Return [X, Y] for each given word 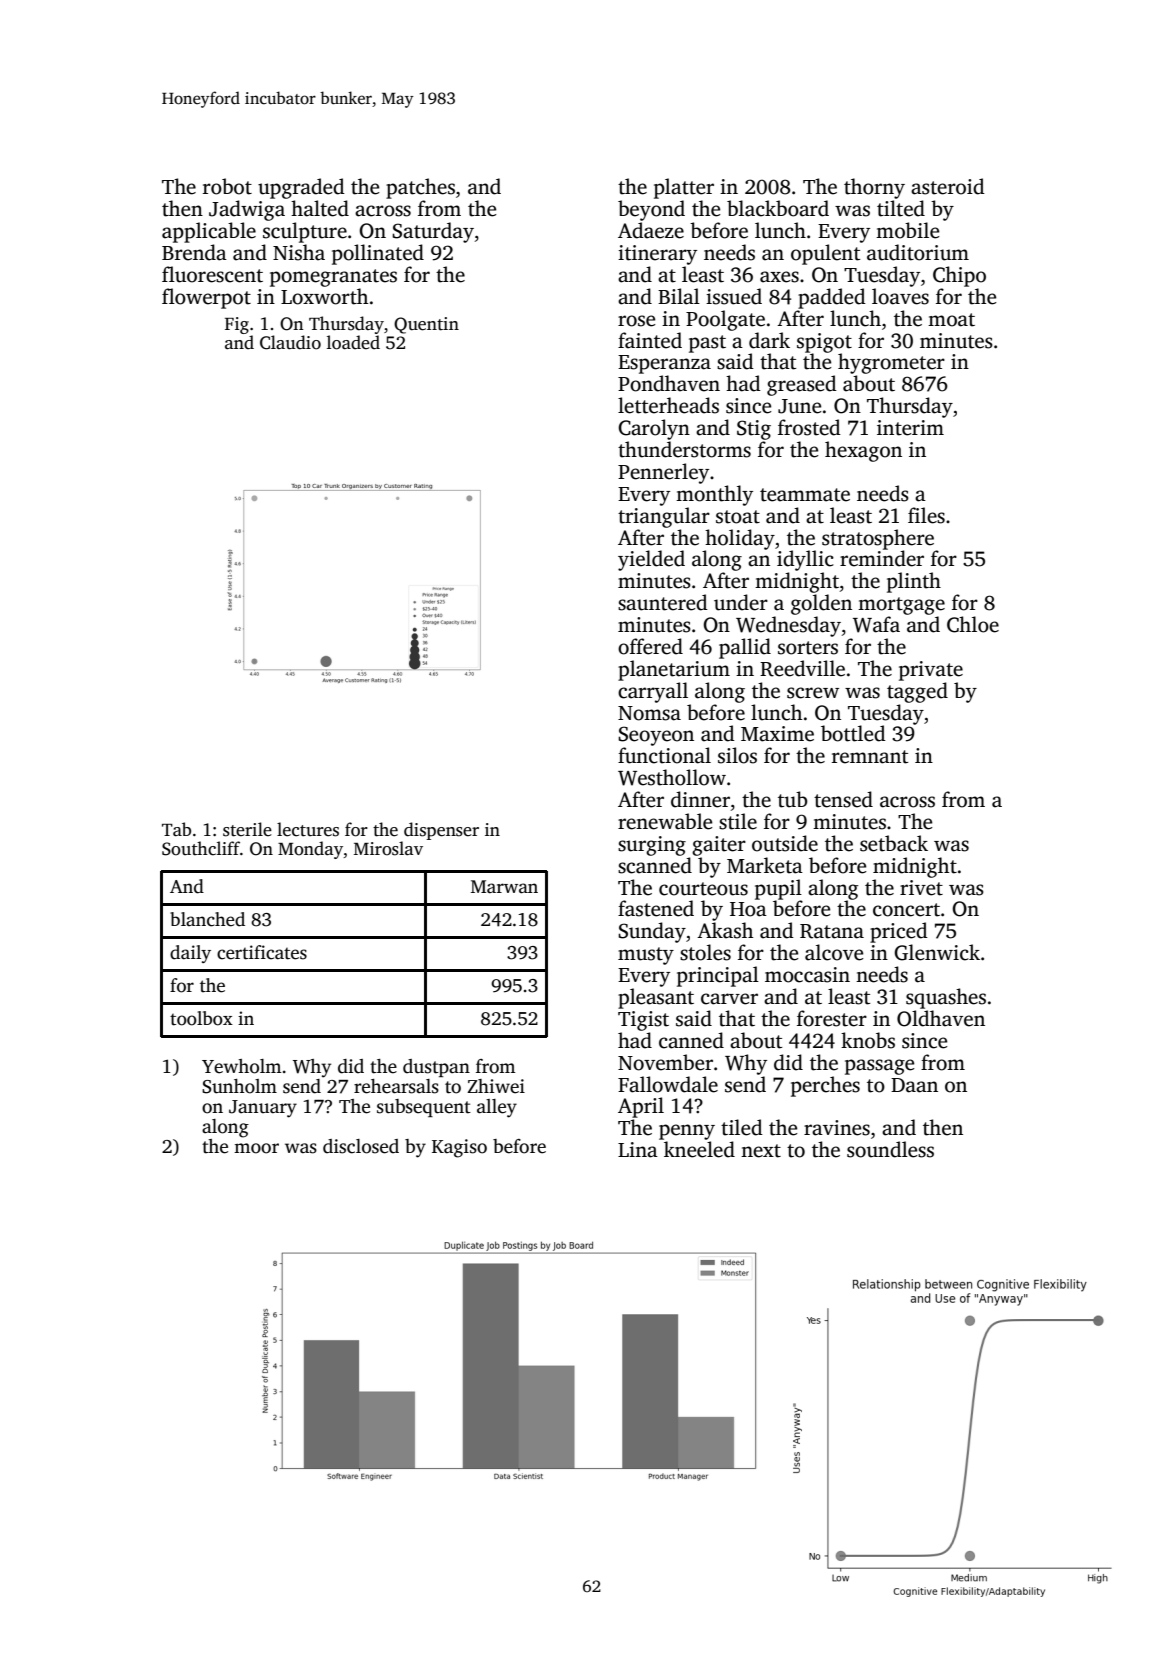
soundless [890, 1149]
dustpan [436, 1068]
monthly [714, 495]
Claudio [290, 342]
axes [779, 277]
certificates [262, 952]
